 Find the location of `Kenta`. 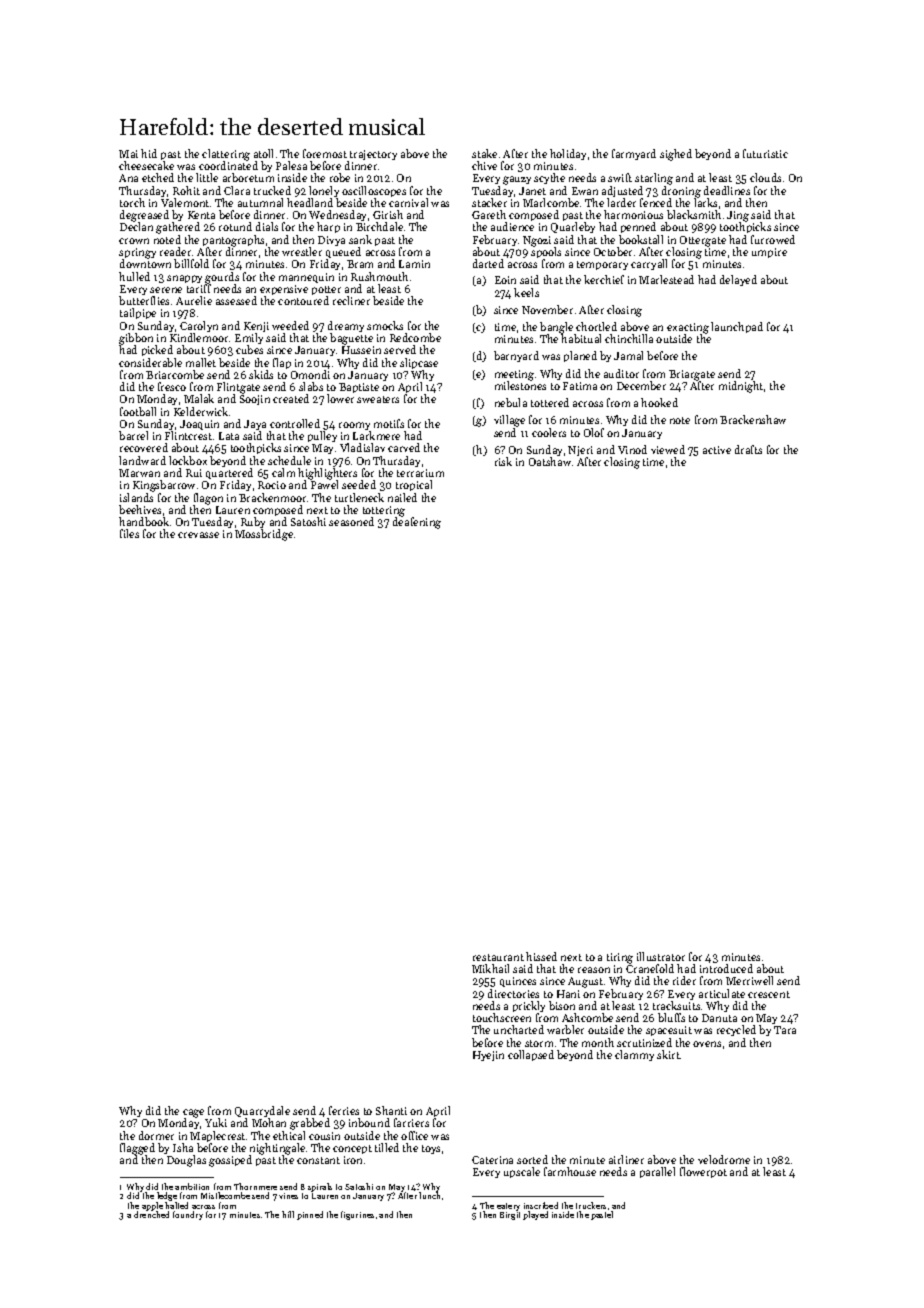

Kenta is located at coordinates (201, 215).
